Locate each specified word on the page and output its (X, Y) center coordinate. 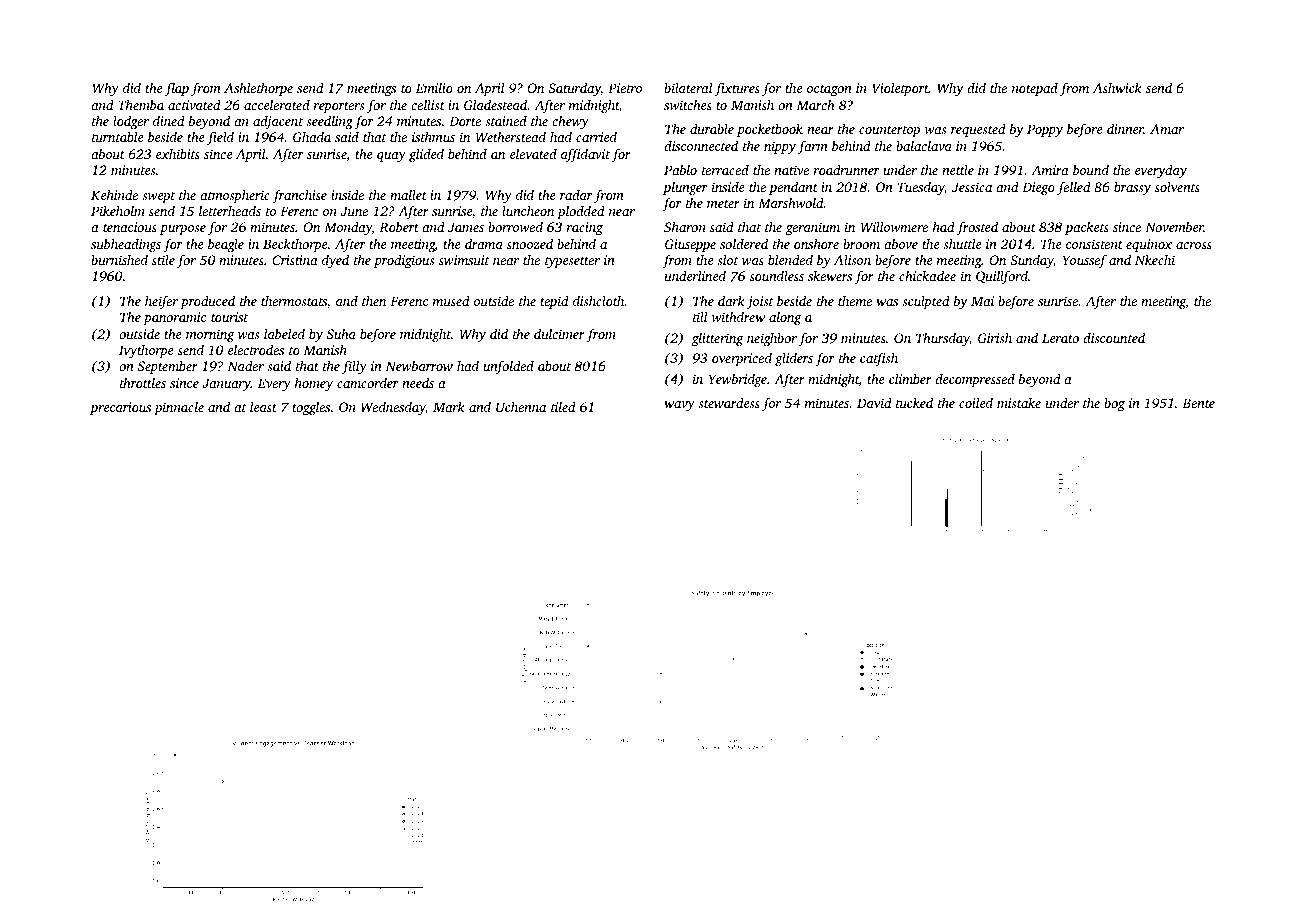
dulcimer (559, 333)
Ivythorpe (146, 351)
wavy (679, 406)
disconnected (701, 145)
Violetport (900, 89)
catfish (879, 359)
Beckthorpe (295, 245)
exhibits (178, 154)
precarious (120, 408)
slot (727, 260)
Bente (1198, 403)
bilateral (688, 88)
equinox (1149, 245)
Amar (1167, 129)
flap (177, 89)
